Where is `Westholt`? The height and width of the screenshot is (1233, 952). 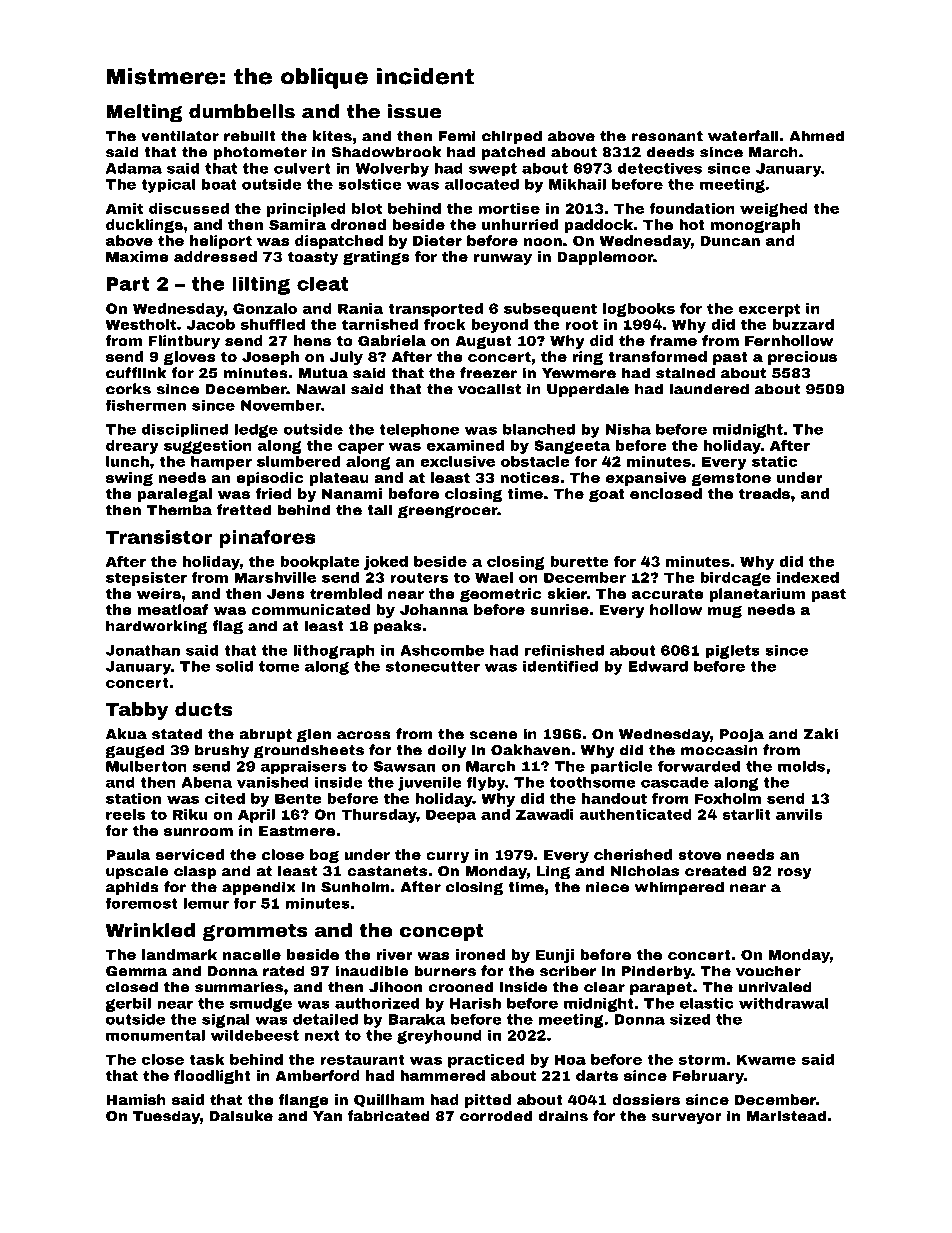
Westholt is located at coordinates (141, 324).
